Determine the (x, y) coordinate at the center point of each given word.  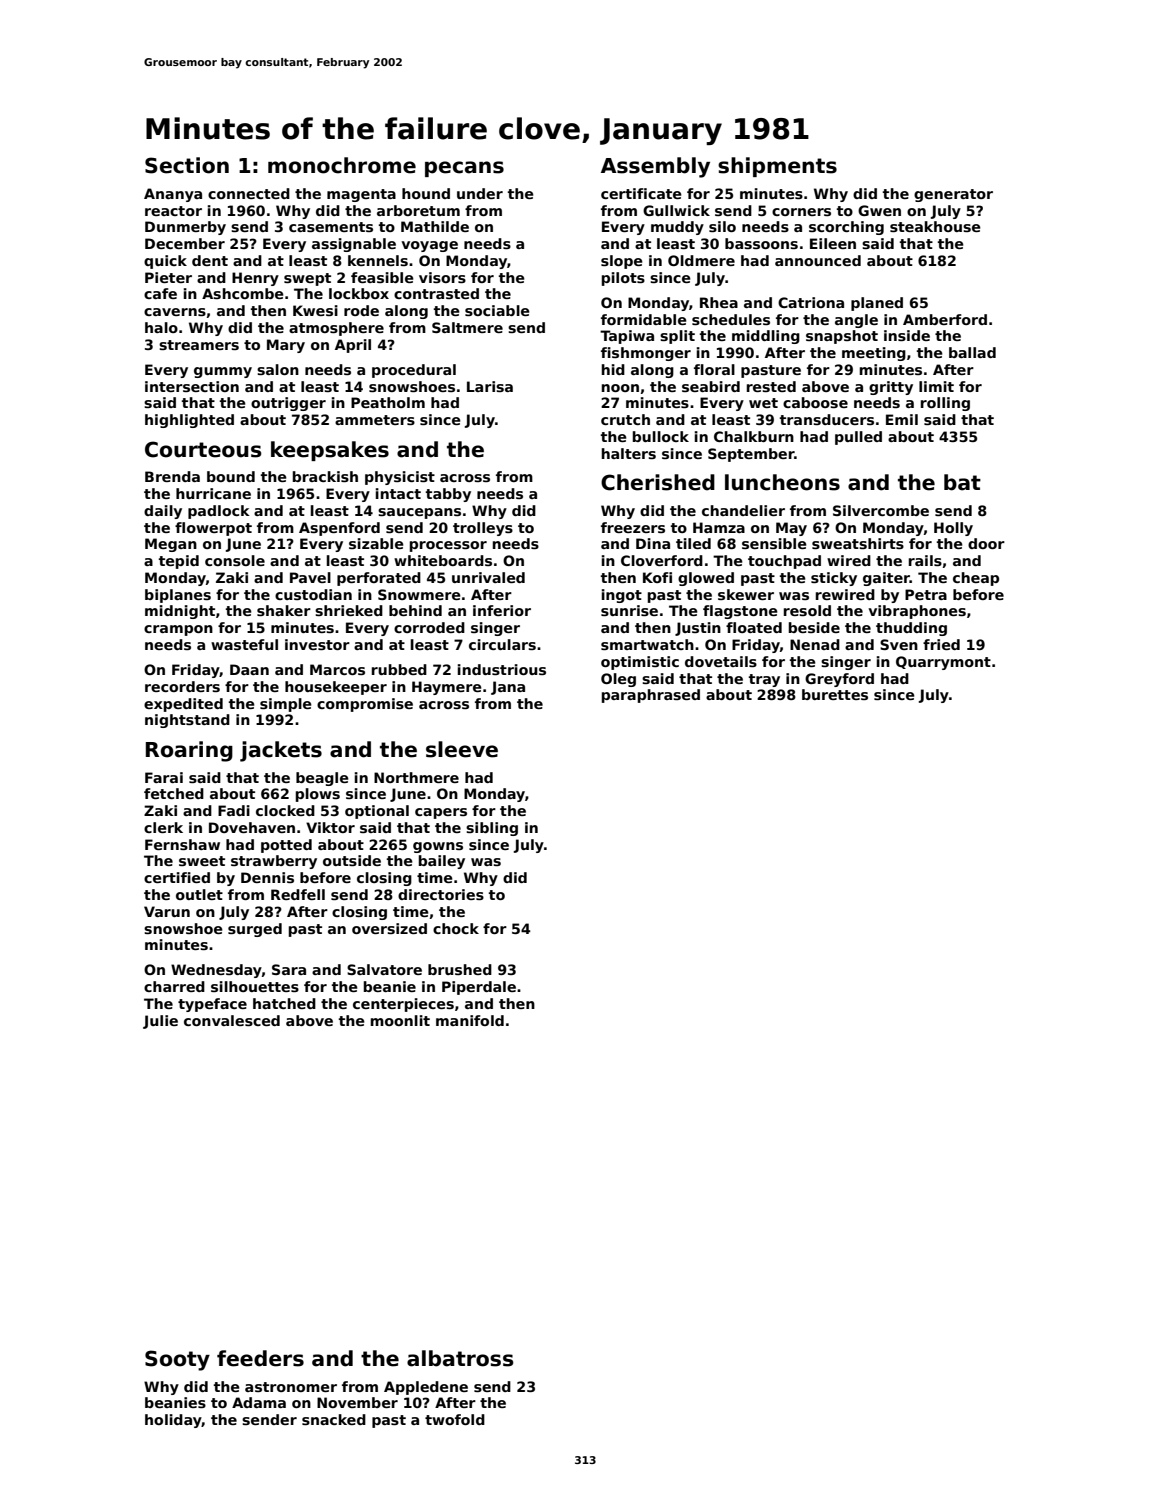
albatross (460, 1358)
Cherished (658, 482)
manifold (470, 1020)
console (235, 560)
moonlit (400, 1020)
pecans (464, 169)
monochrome (342, 165)
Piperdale (479, 988)
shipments (777, 167)
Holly (953, 529)
